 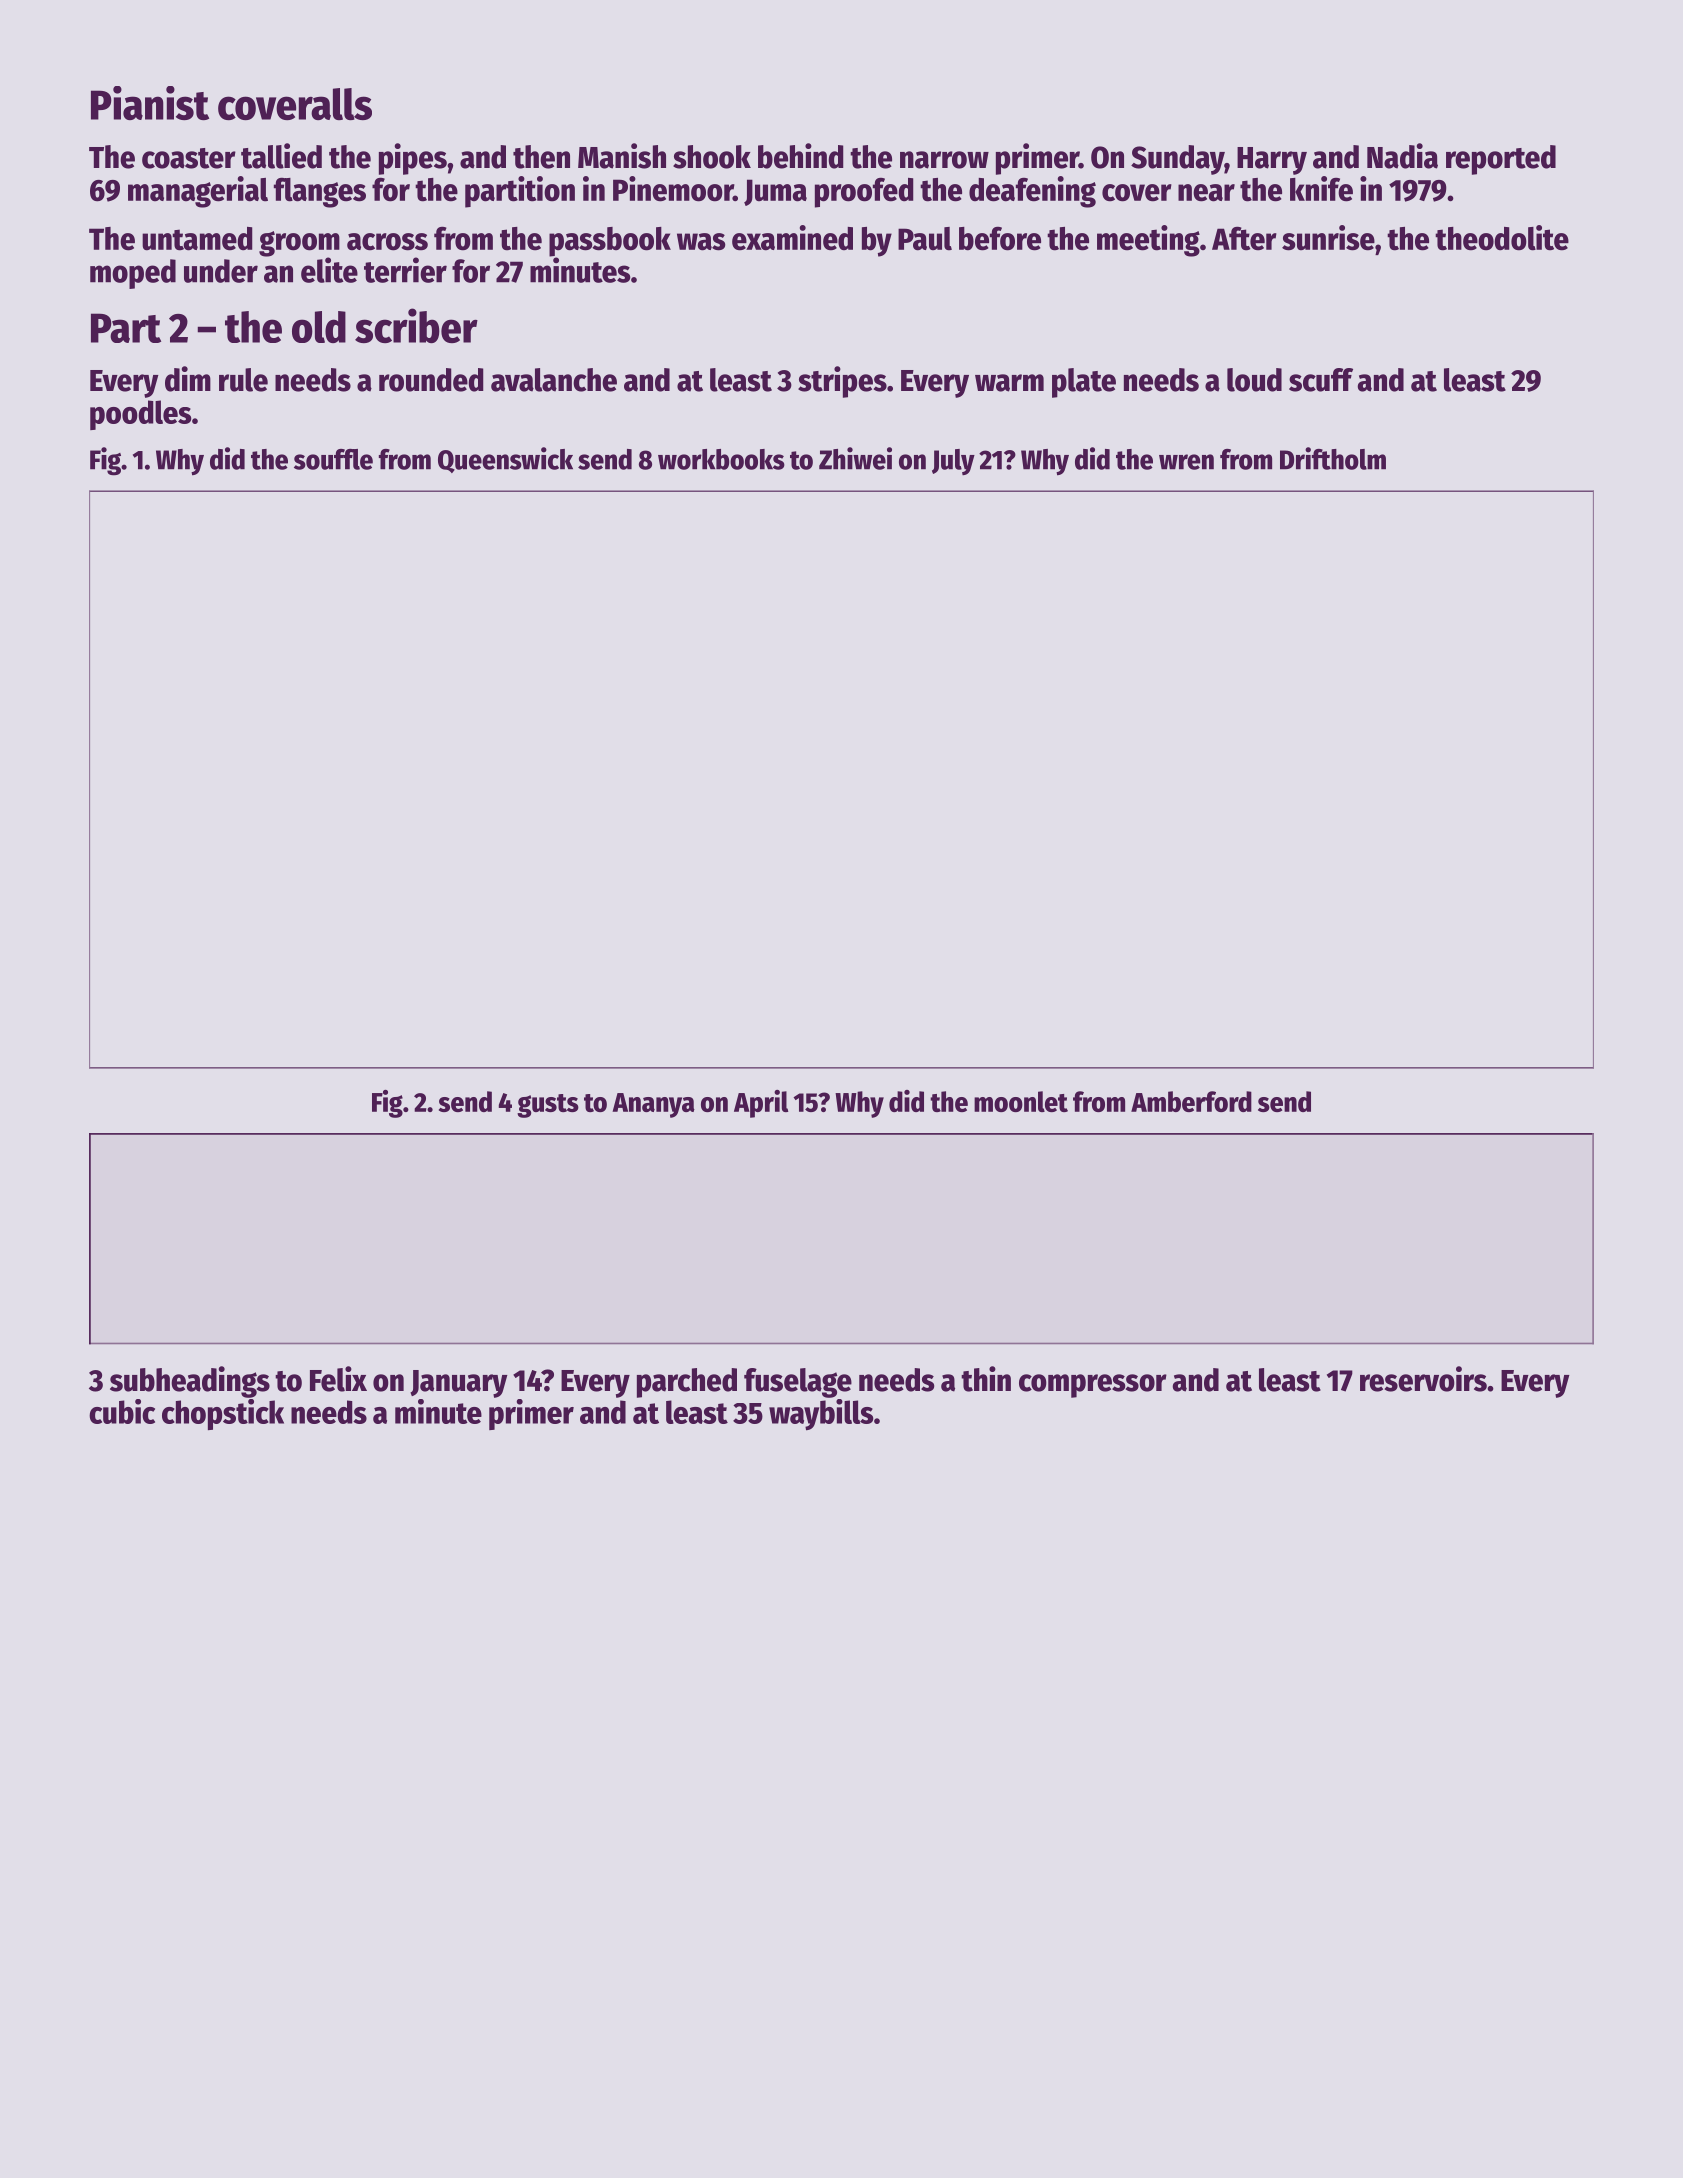 I want to click on souffle, so click(x=333, y=459).
